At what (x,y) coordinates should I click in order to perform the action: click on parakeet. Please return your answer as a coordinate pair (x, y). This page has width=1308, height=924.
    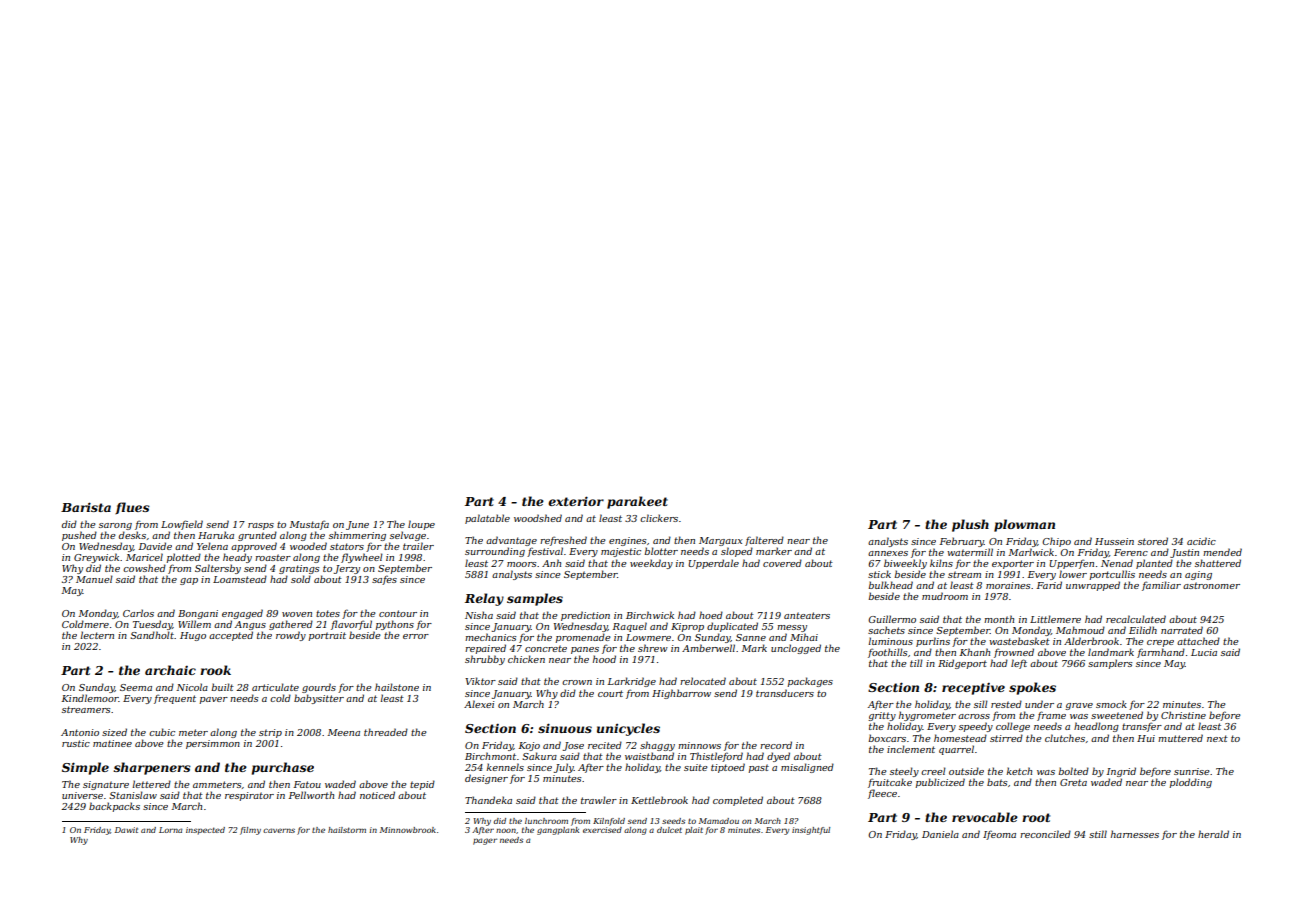
    Looking at the image, I should click on (637, 502).
